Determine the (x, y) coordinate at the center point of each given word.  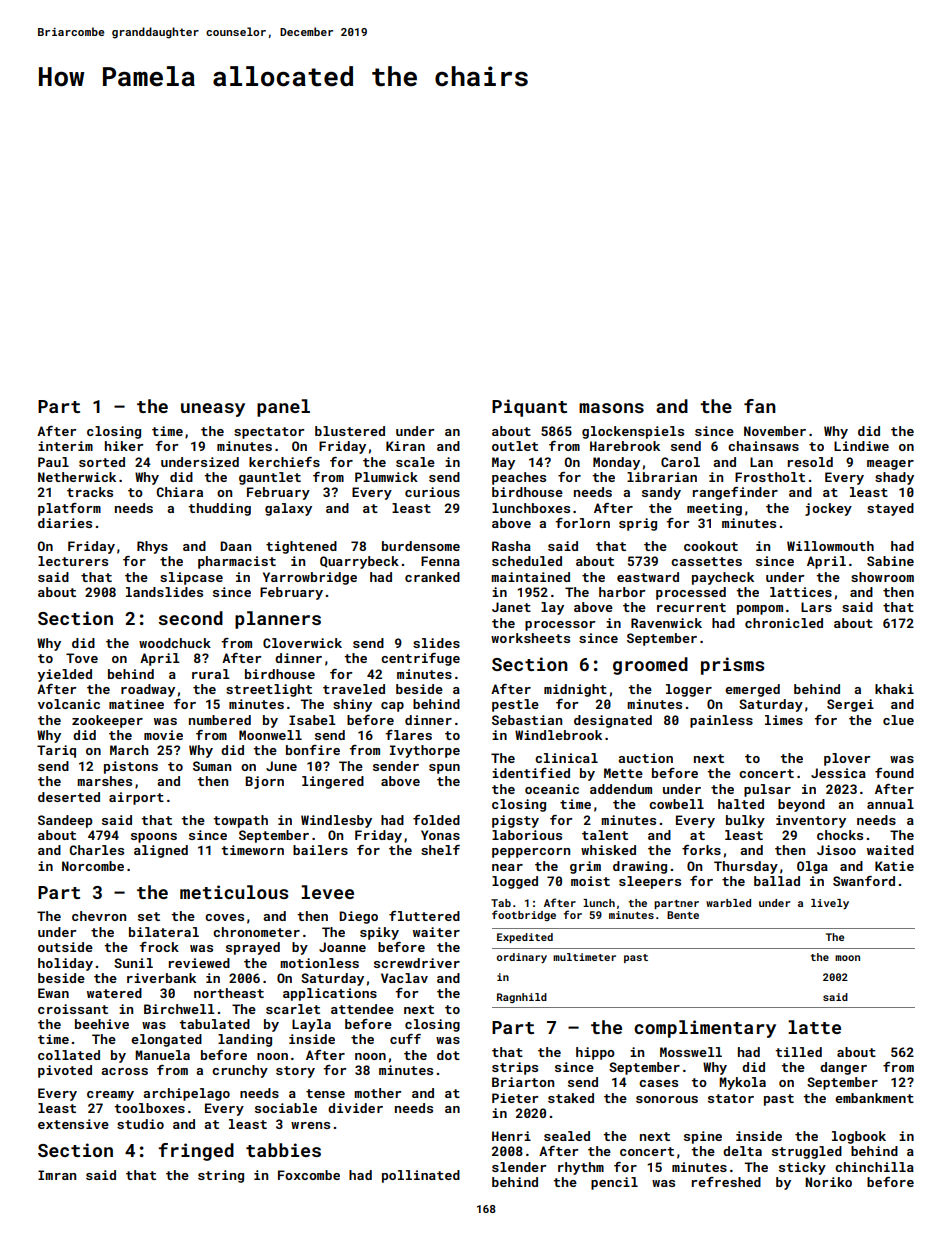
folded (436, 820)
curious (432, 492)
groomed (650, 666)
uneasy (213, 410)
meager (890, 465)
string (221, 1176)
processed (691, 593)
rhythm (581, 1168)
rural (211, 674)
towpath (240, 821)
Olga (812, 867)
